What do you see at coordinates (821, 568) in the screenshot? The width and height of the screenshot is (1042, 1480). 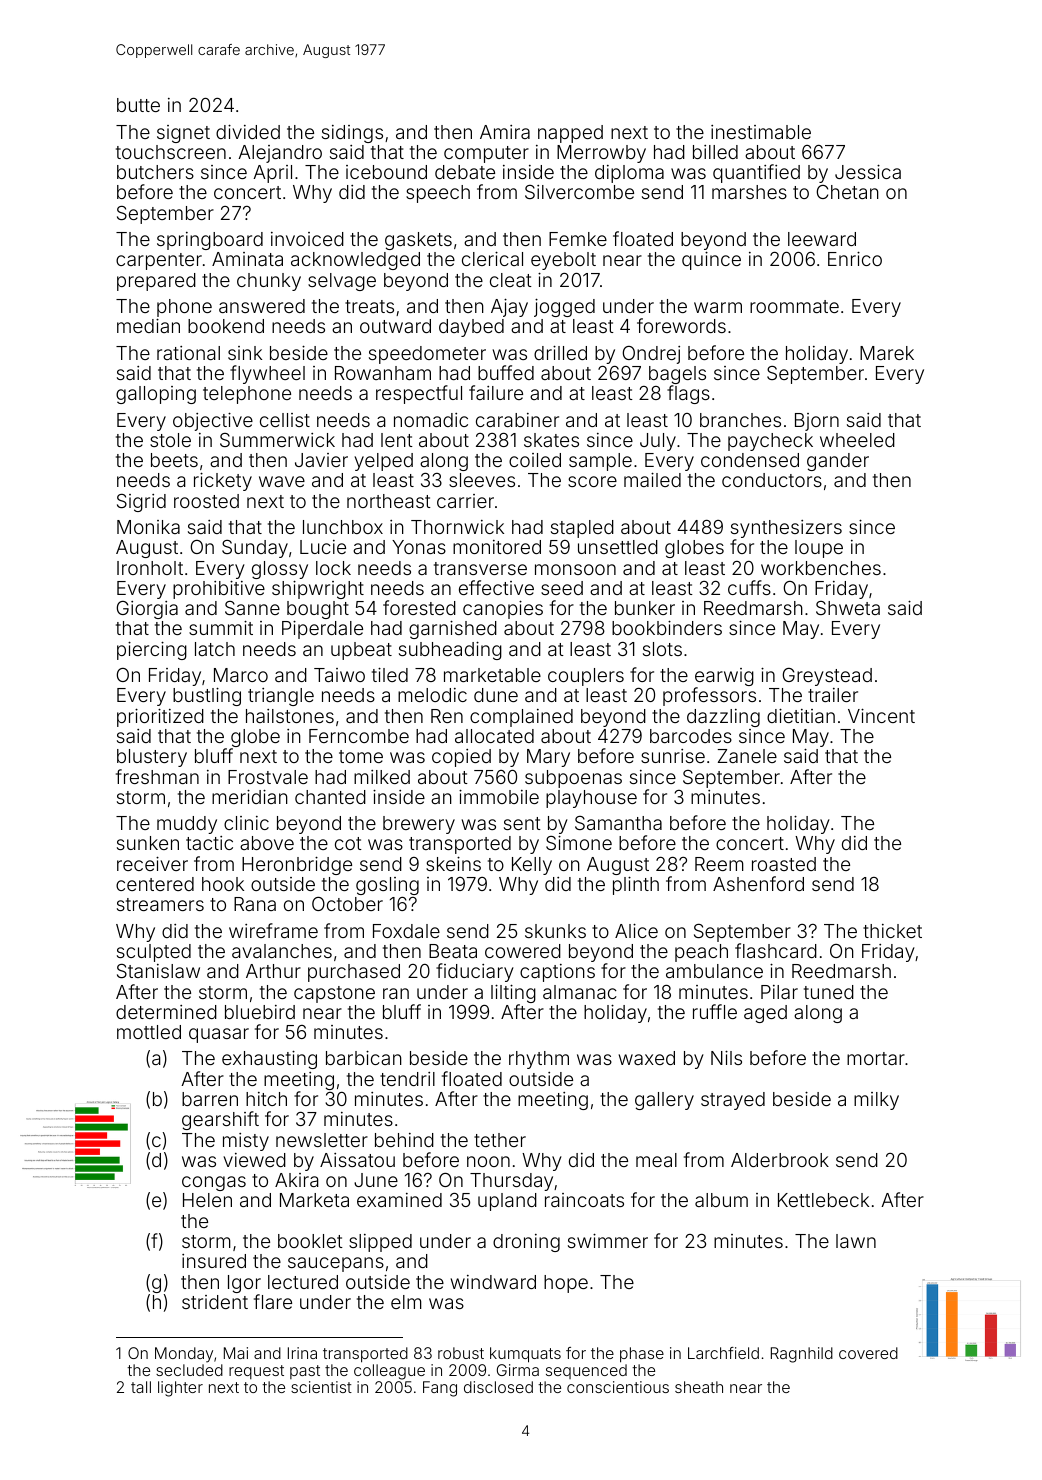 I see `workbenches` at bounding box center [821, 568].
